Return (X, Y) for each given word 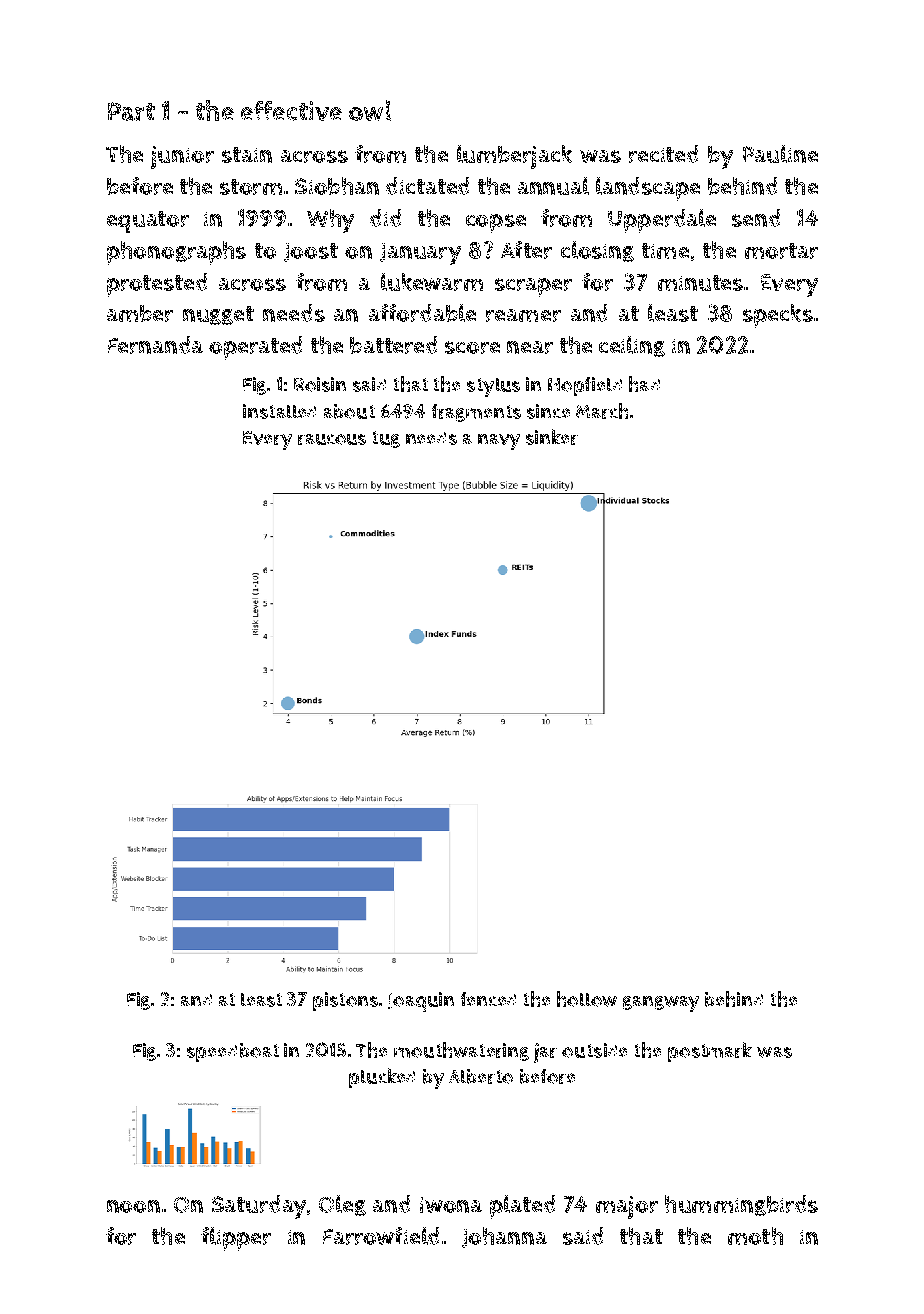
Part (131, 111)
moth (755, 1236)
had (644, 384)
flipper (236, 1239)
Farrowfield (381, 1236)
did (385, 218)
